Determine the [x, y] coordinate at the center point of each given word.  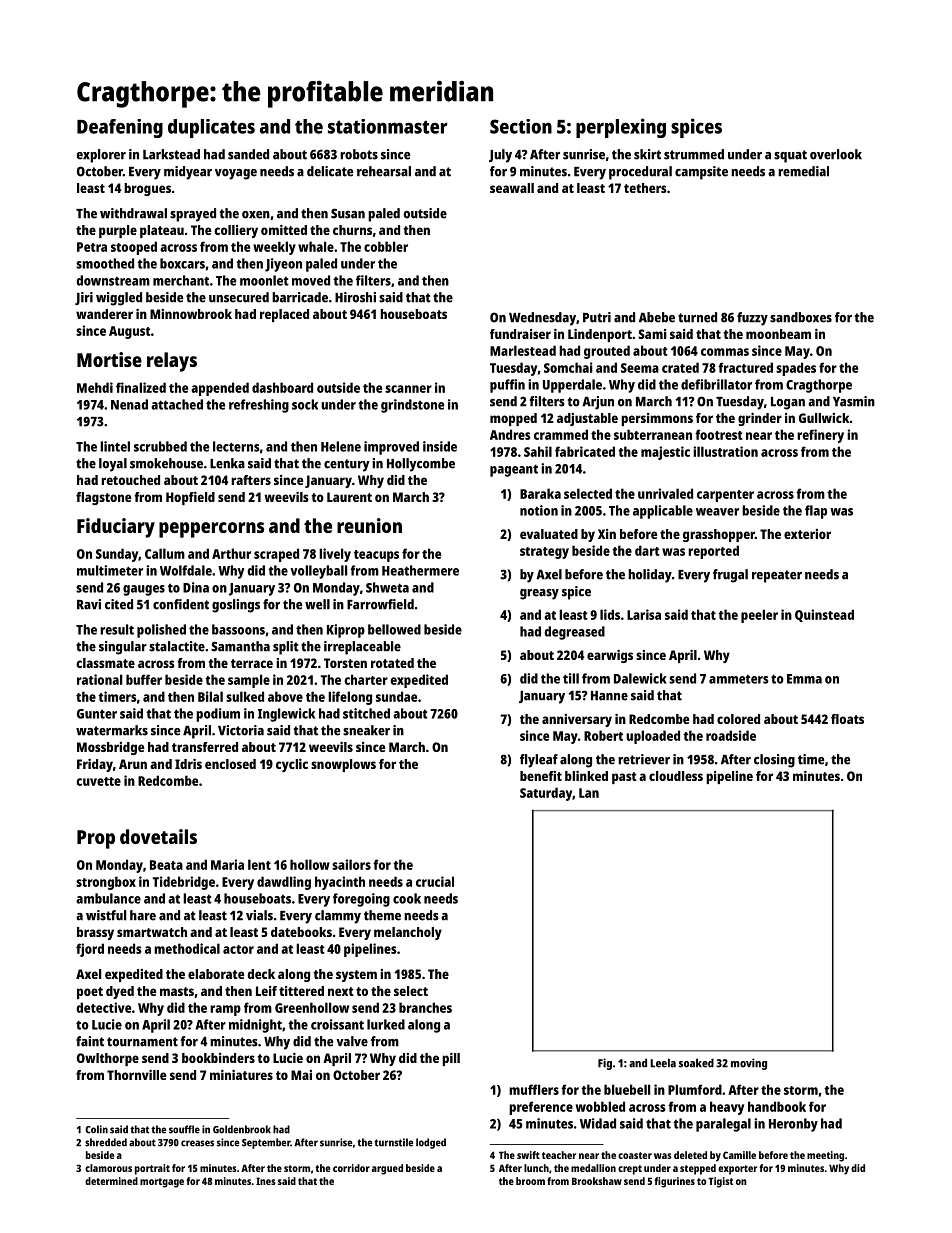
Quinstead [824, 615]
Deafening [120, 128]
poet [90, 993]
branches [425, 1007]
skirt [647, 154]
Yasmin [854, 401]
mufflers [534, 1089]
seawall [512, 188]
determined [111, 1181]
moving [749, 1064]
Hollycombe [421, 465]
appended [220, 389]
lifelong [350, 698]
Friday [95, 765]
